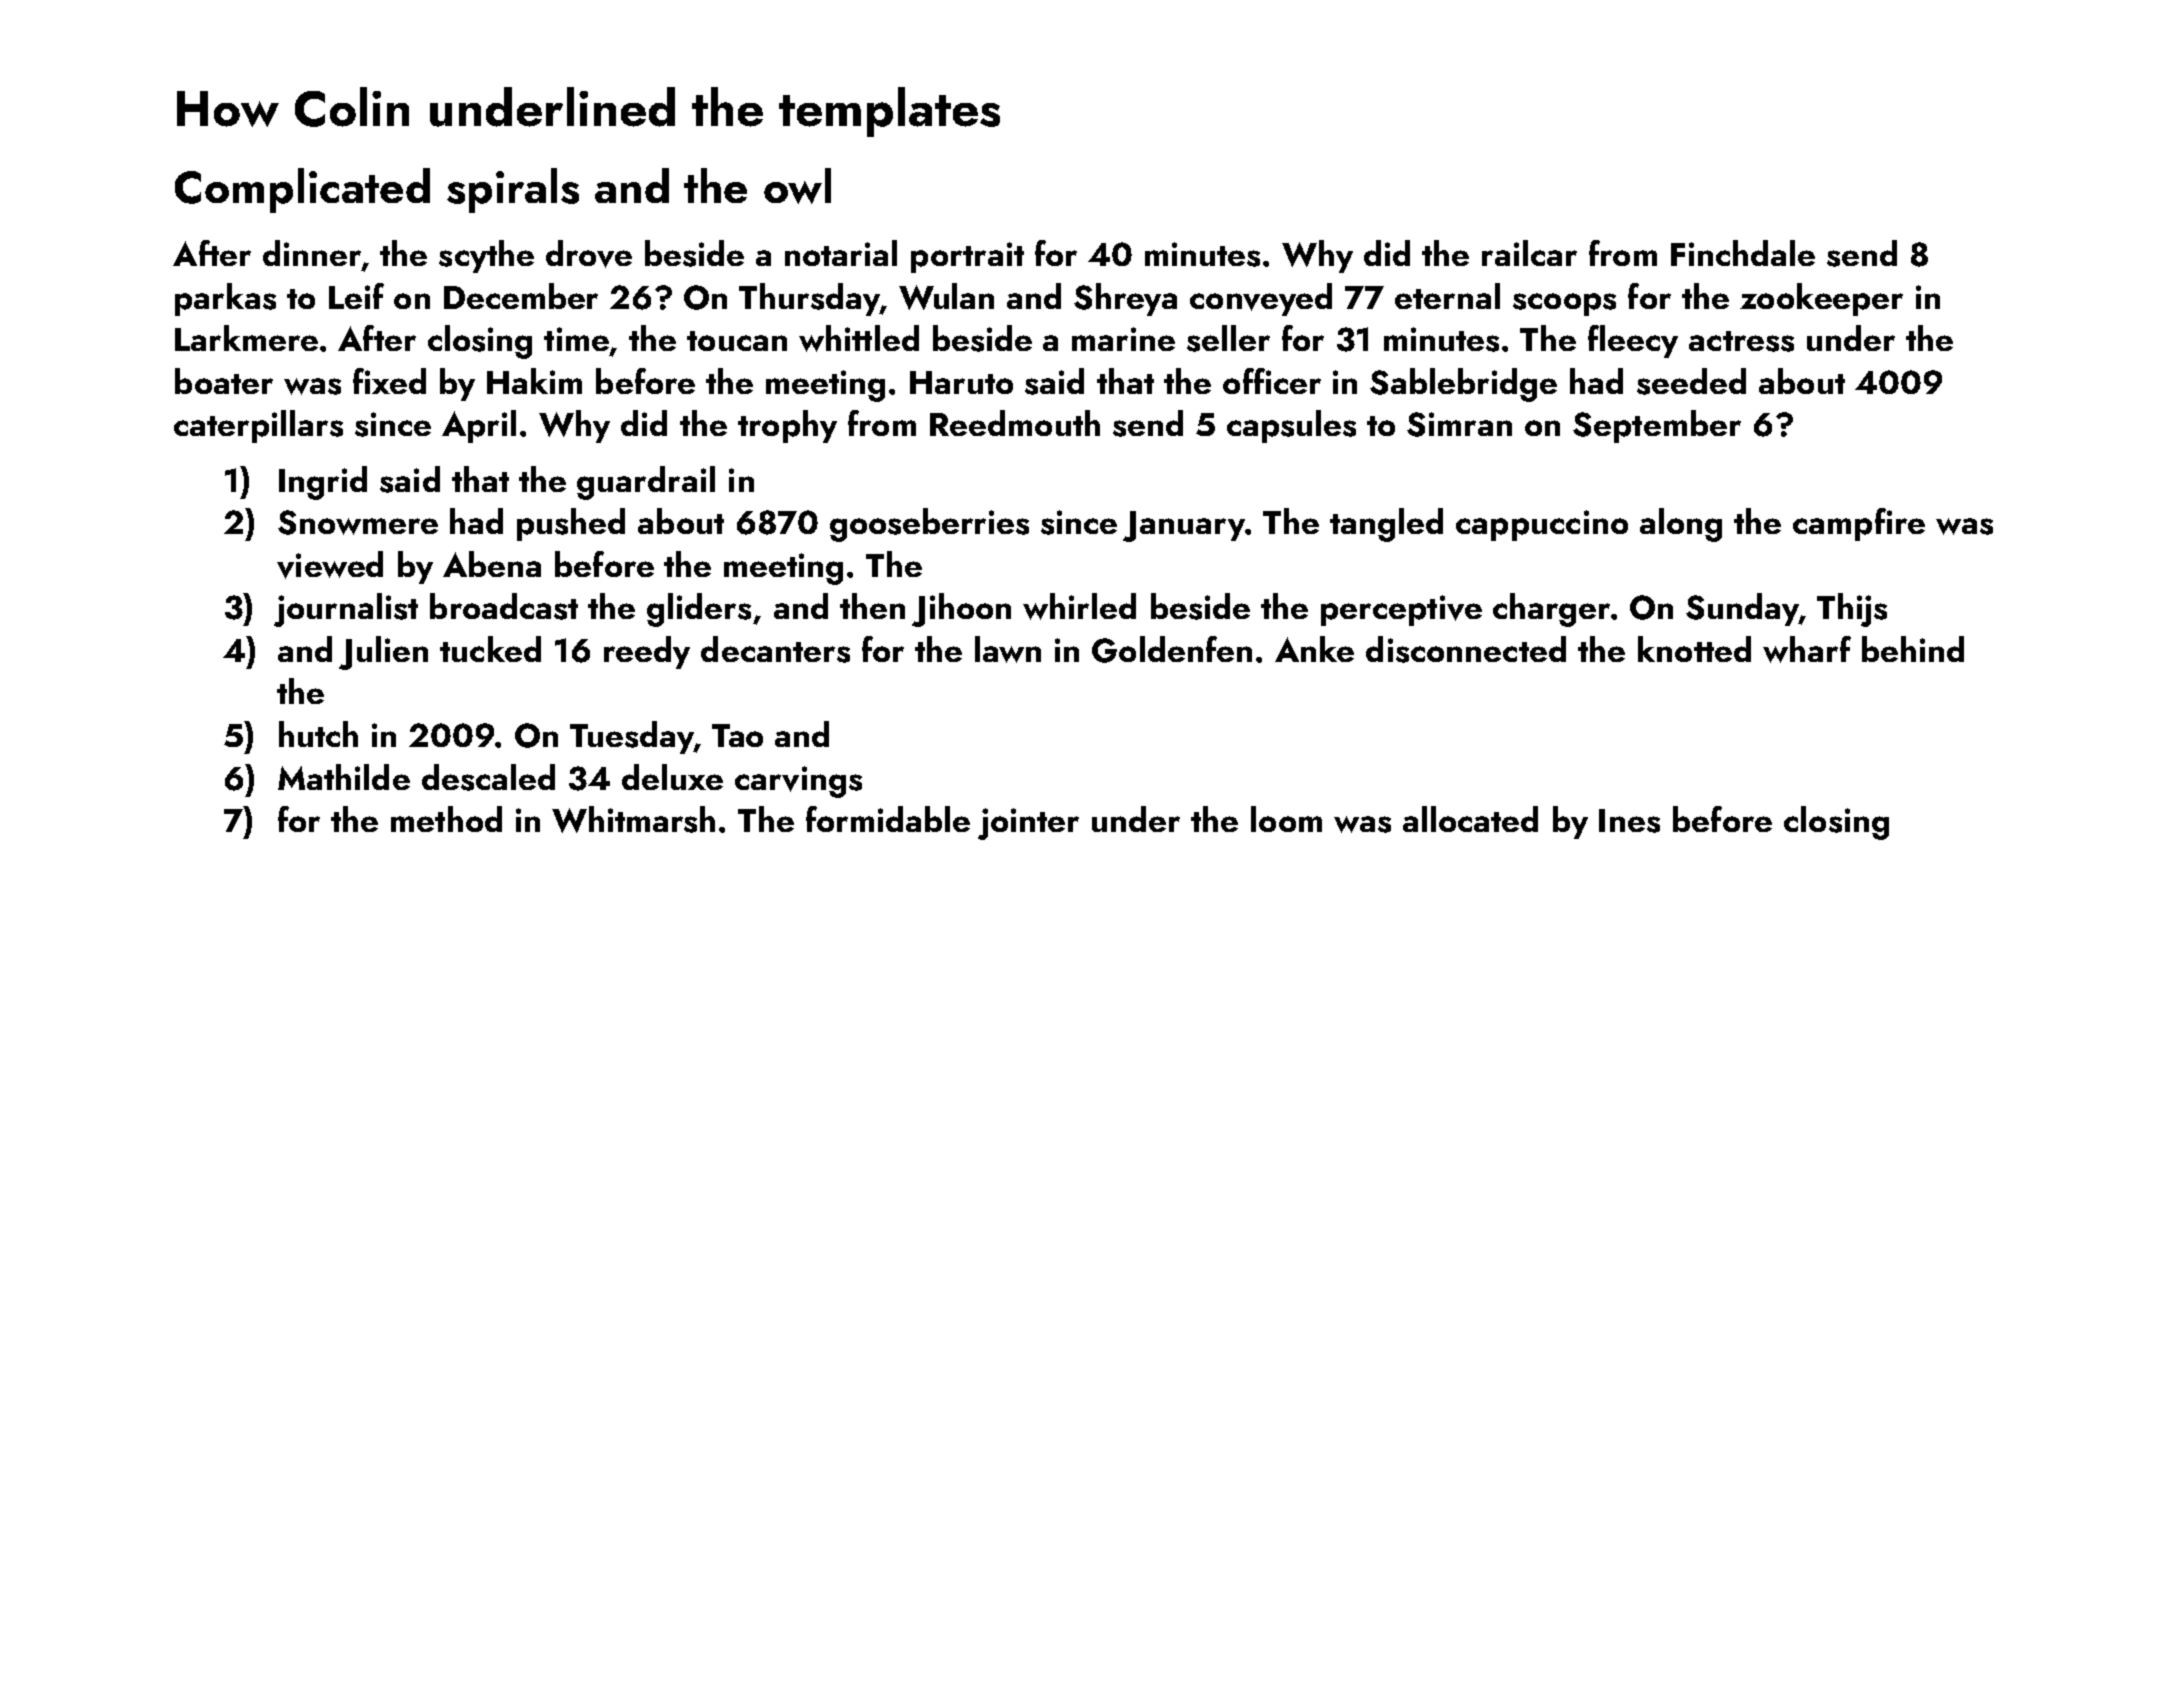 Image resolution: width=2178 pixels, height=1683 pixels. What do you see at coordinates (1184, 526) in the screenshot?
I see `January` at bounding box center [1184, 526].
